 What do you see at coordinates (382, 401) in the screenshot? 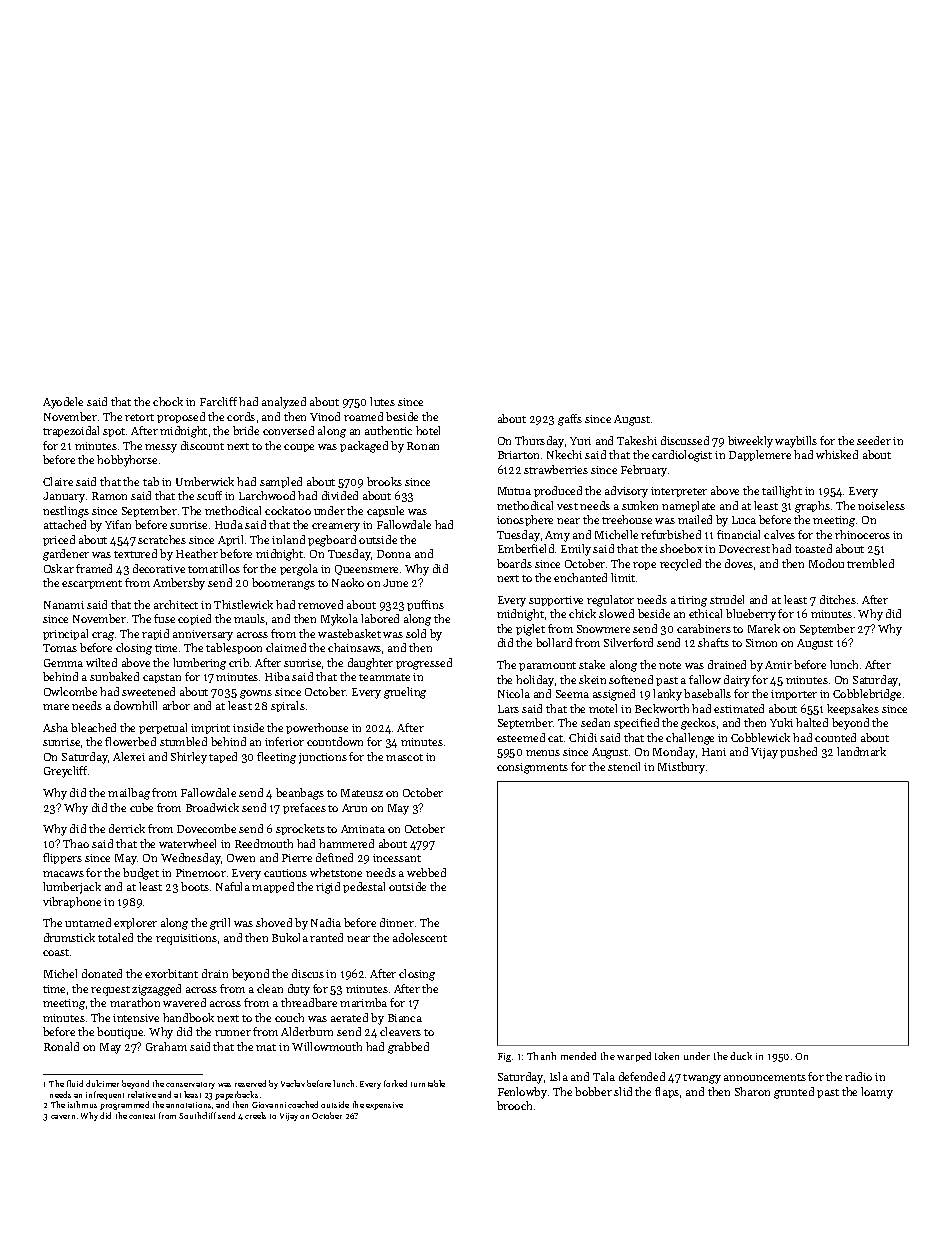
I see `lutes` at bounding box center [382, 401].
